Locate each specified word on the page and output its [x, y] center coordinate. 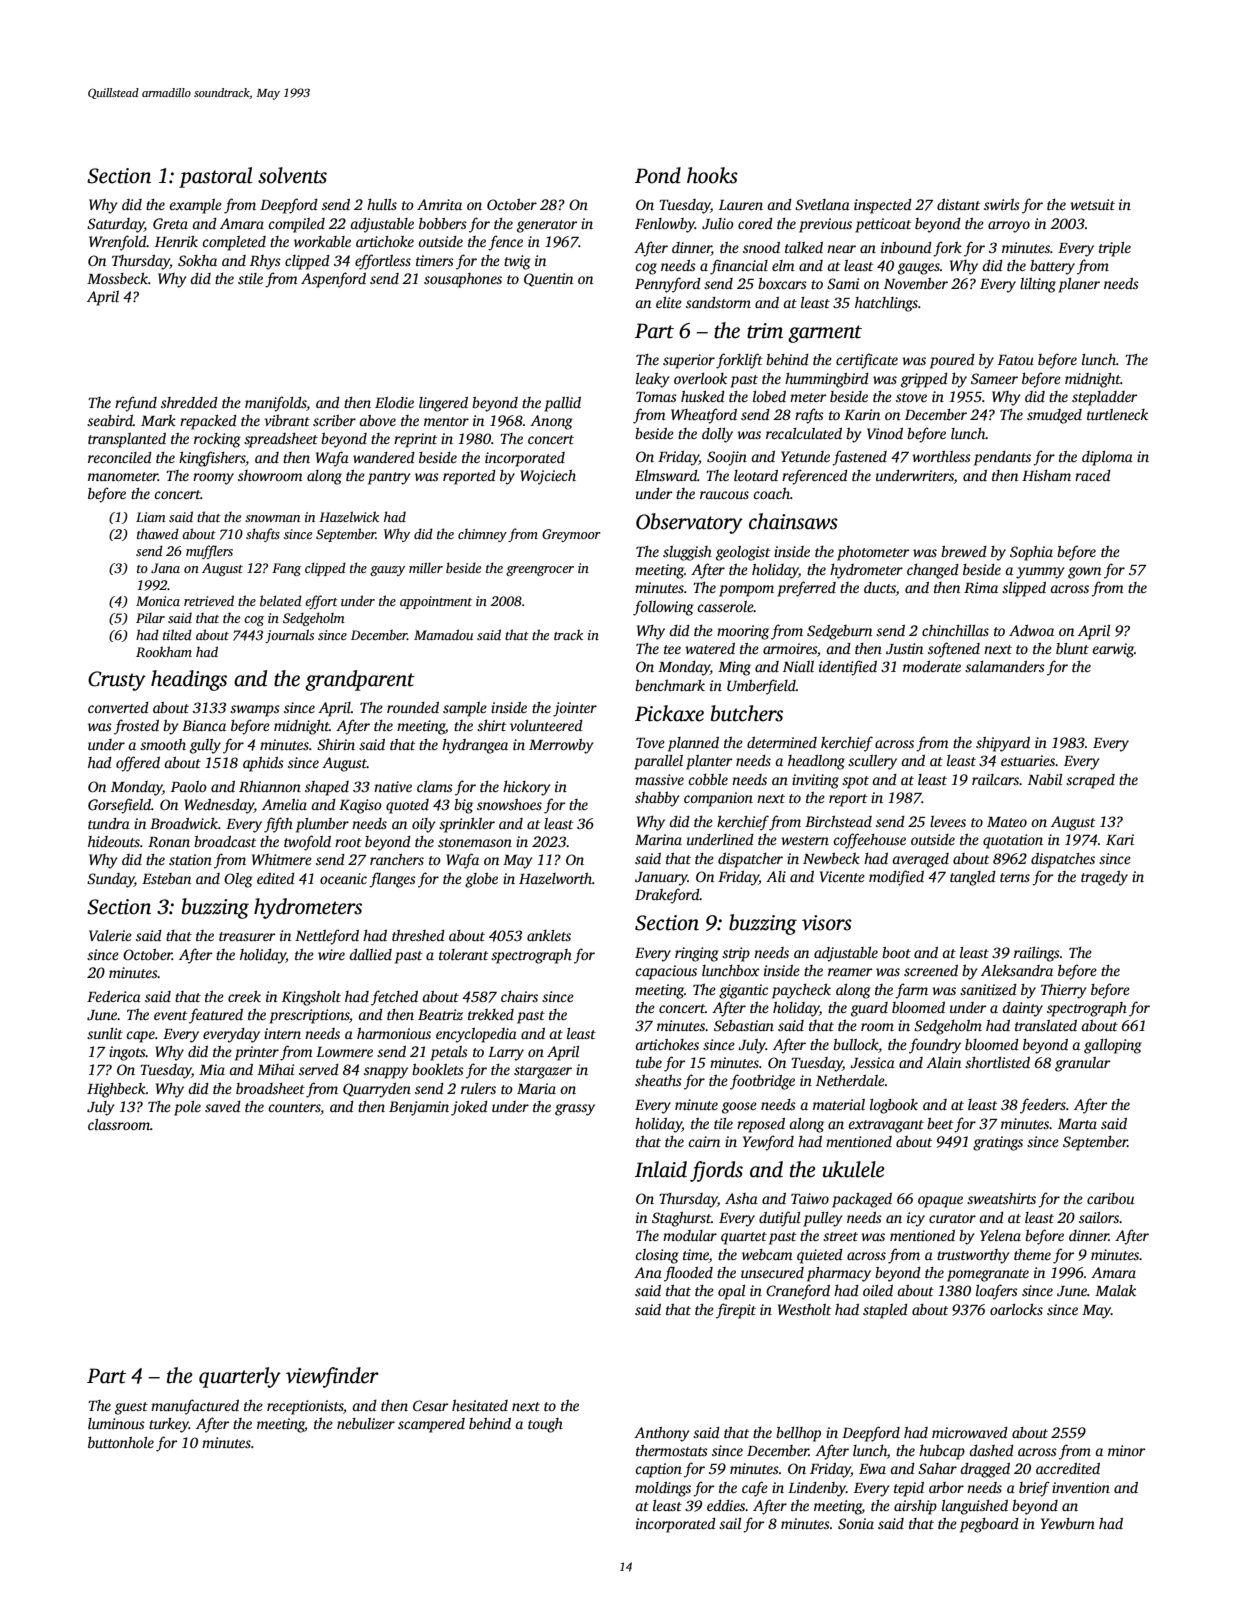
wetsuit [1092, 204]
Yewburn [1068, 1523]
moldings [663, 1489]
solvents [292, 175]
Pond [658, 175]
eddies [726, 1505]
